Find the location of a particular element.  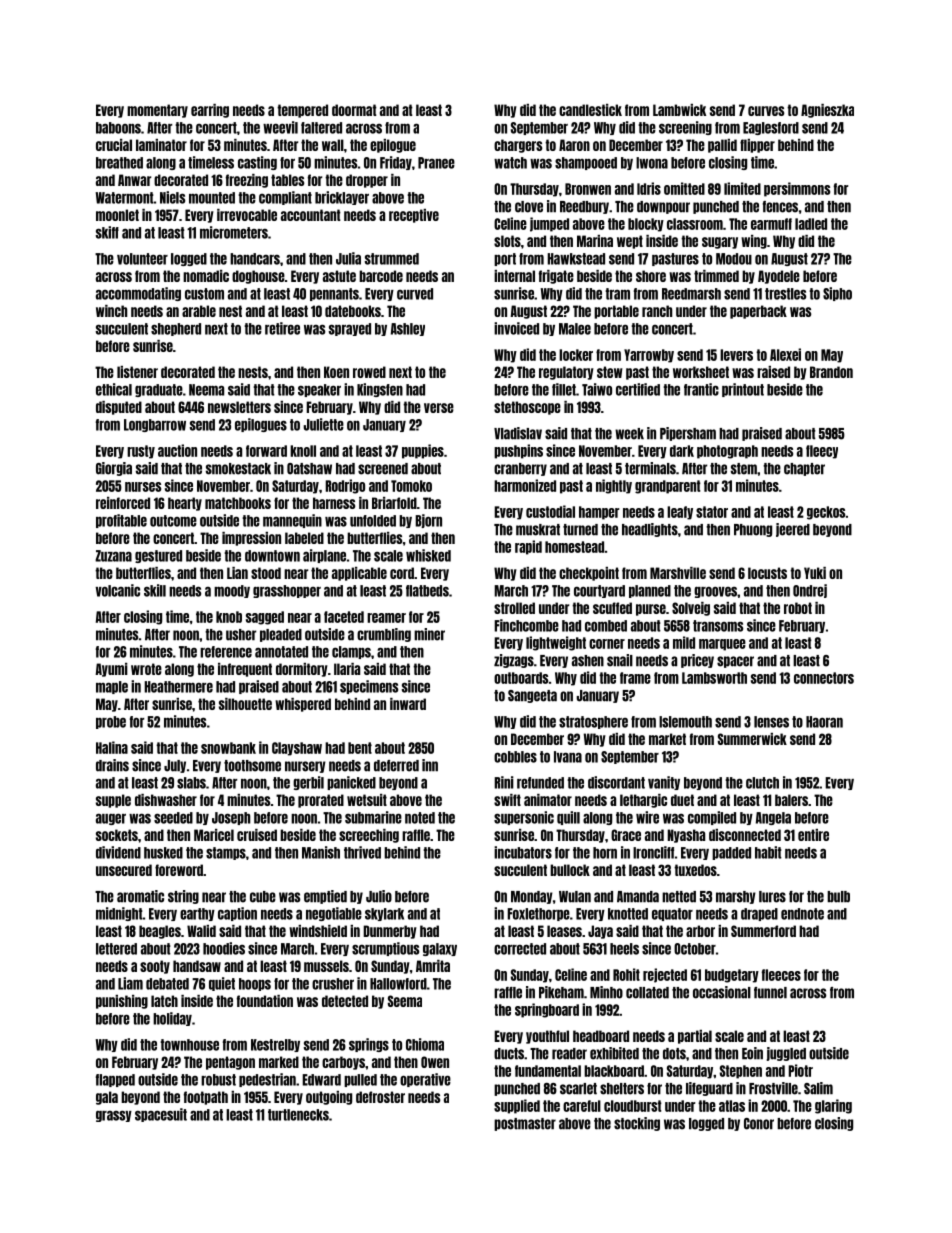

Ivana is located at coordinates (568, 757).
